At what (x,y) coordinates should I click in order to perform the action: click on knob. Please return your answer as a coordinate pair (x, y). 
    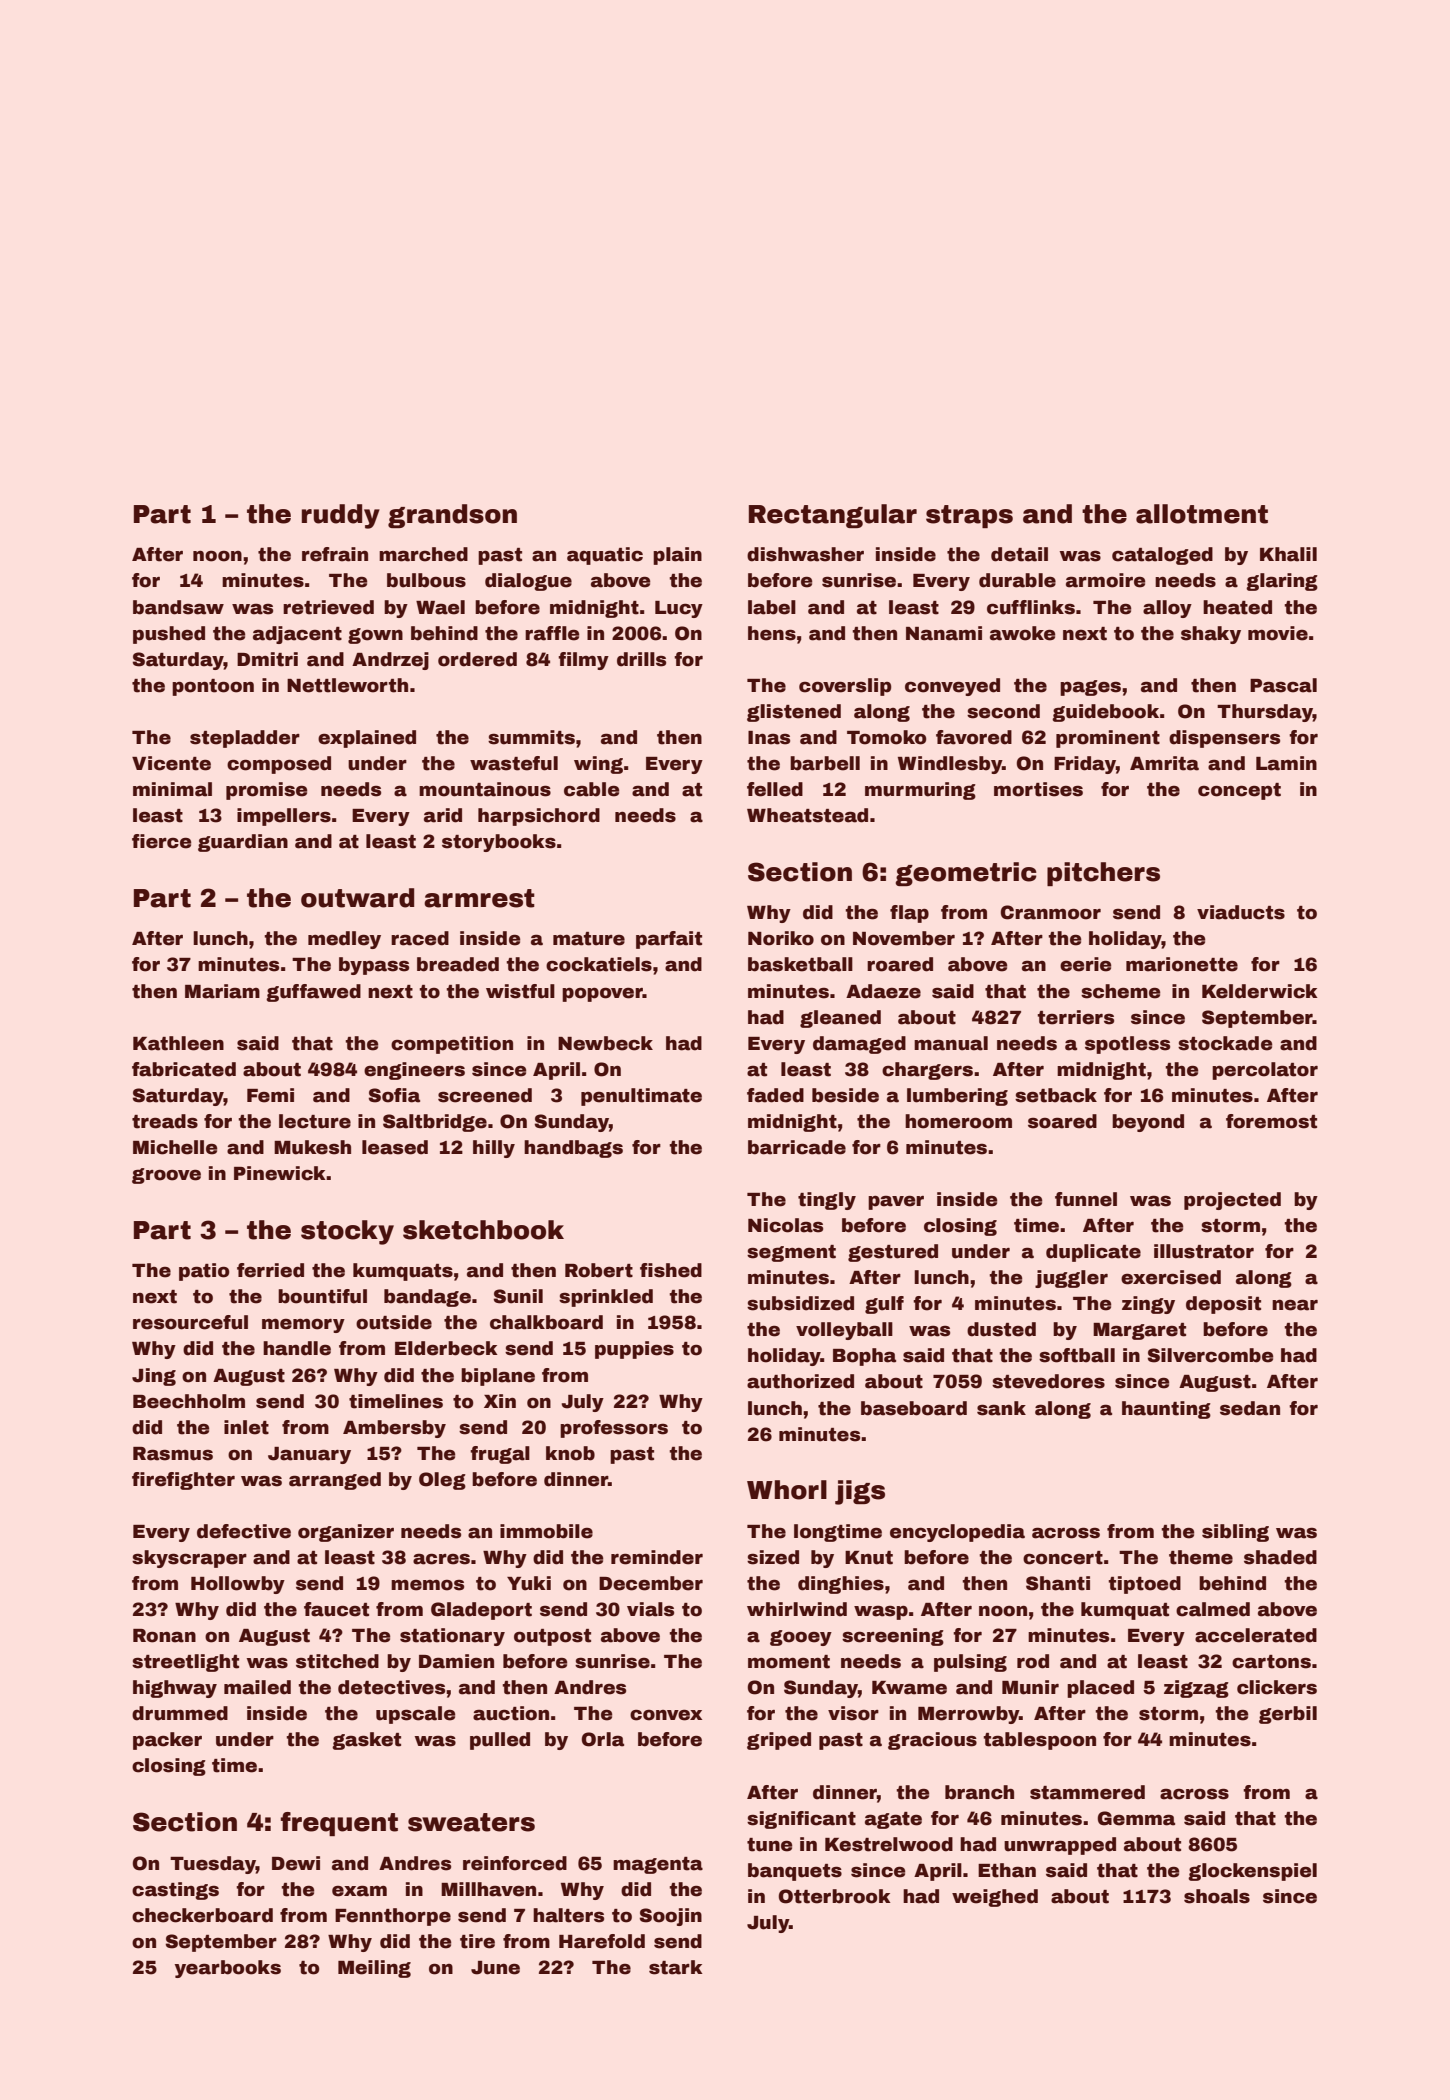
    Looking at the image, I should click on (570, 1453).
